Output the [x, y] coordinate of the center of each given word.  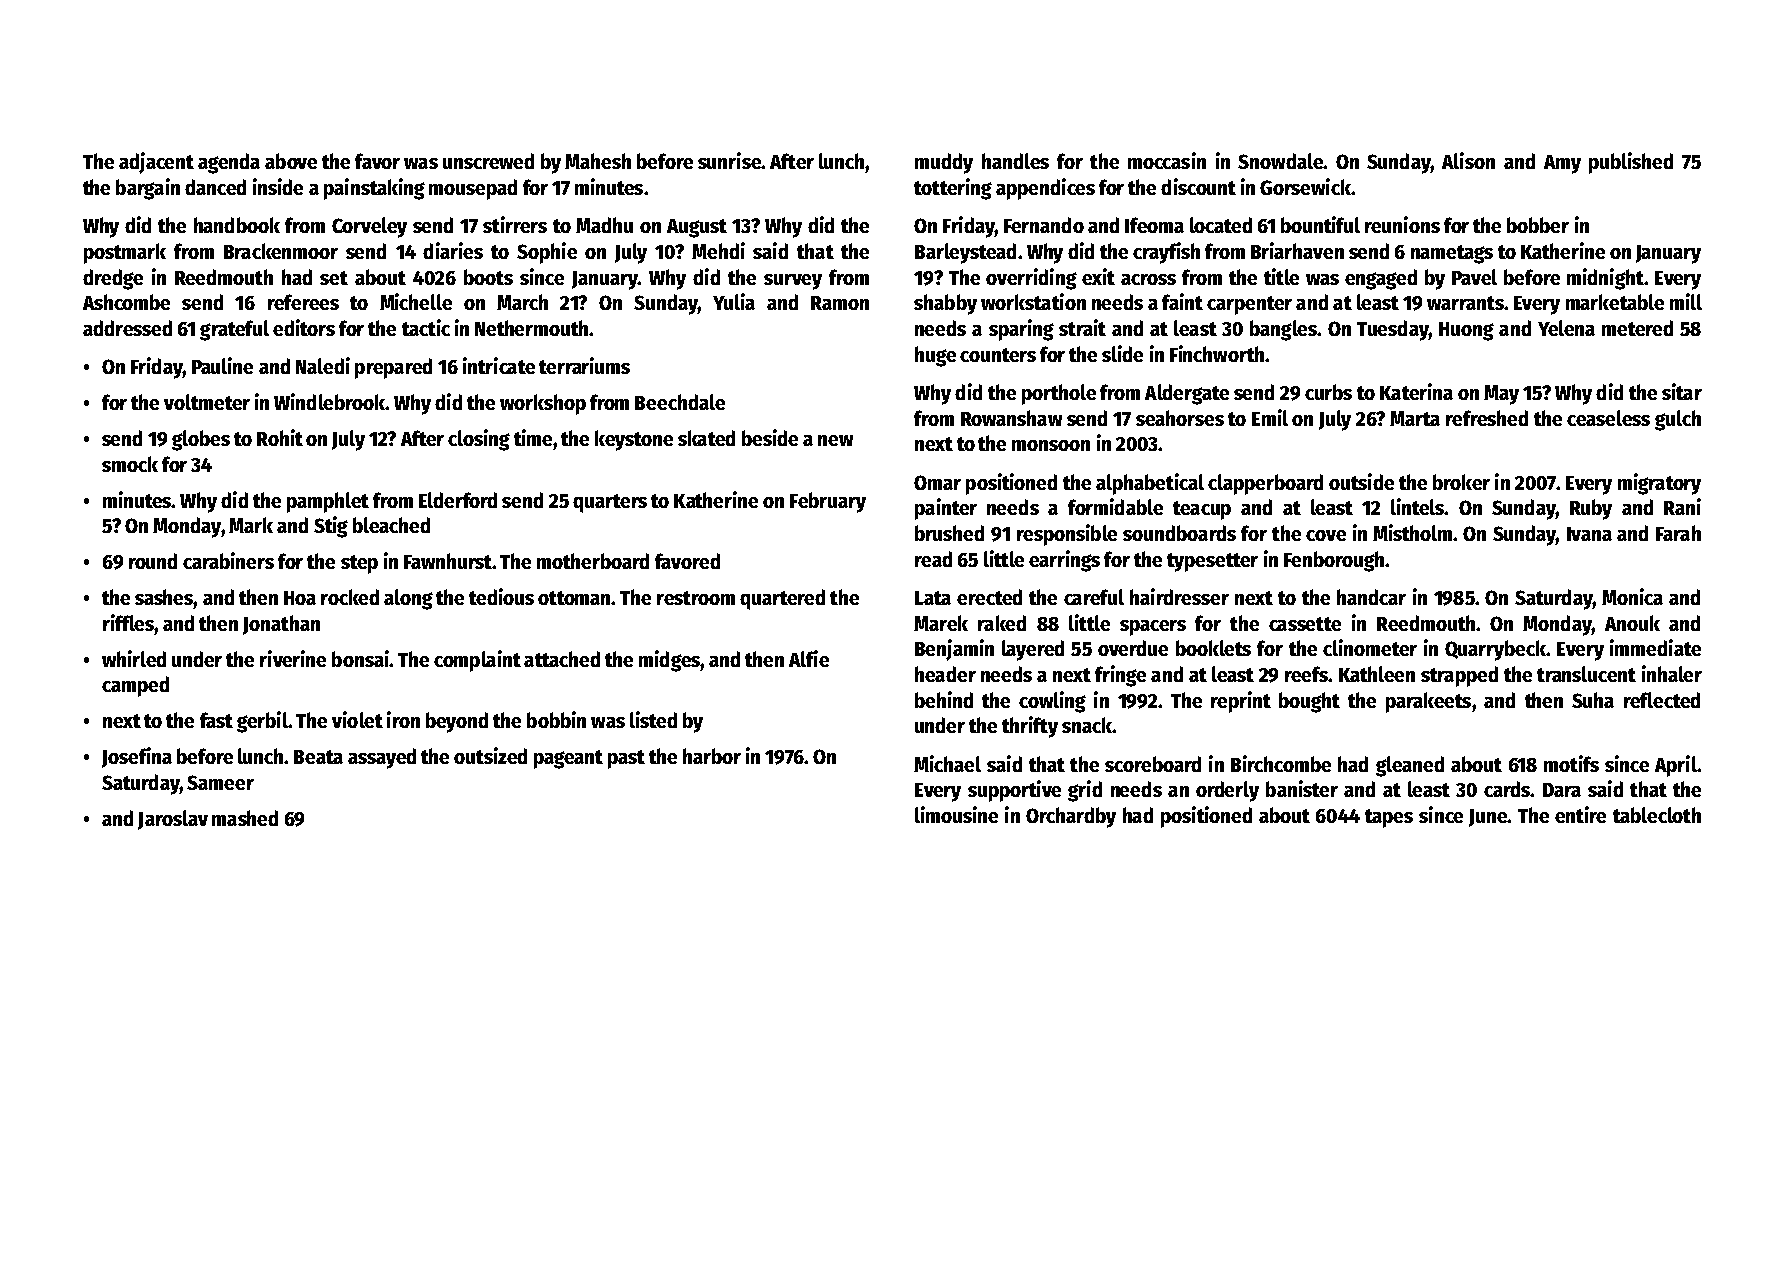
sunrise [729, 160]
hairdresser [1179, 596]
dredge [113, 279]
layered [1033, 650]
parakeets [1428, 702]
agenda [229, 163]
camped [135, 686]
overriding [1031, 279]
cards [1507, 789]
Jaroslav [173, 820]
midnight [1605, 279]
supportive [1014, 791]
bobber [1538, 225]
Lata [933, 598]
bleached [391, 525]
